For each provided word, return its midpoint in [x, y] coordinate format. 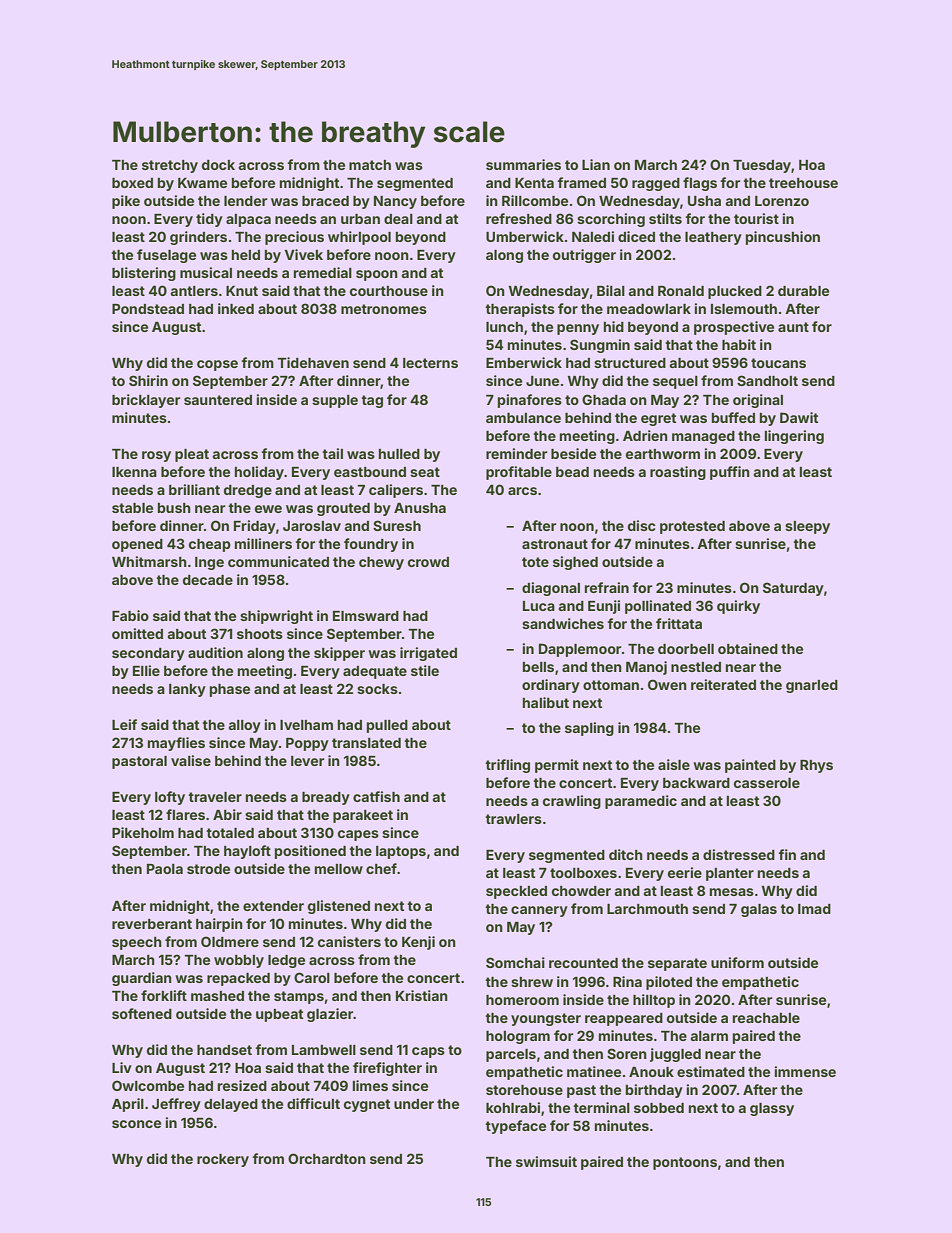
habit [739, 344]
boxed [132, 183]
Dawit [799, 417]
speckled [516, 892]
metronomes [384, 309]
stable [132, 508]
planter [730, 874]
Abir [227, 814]
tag [372, 401]
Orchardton [327, 1158]
